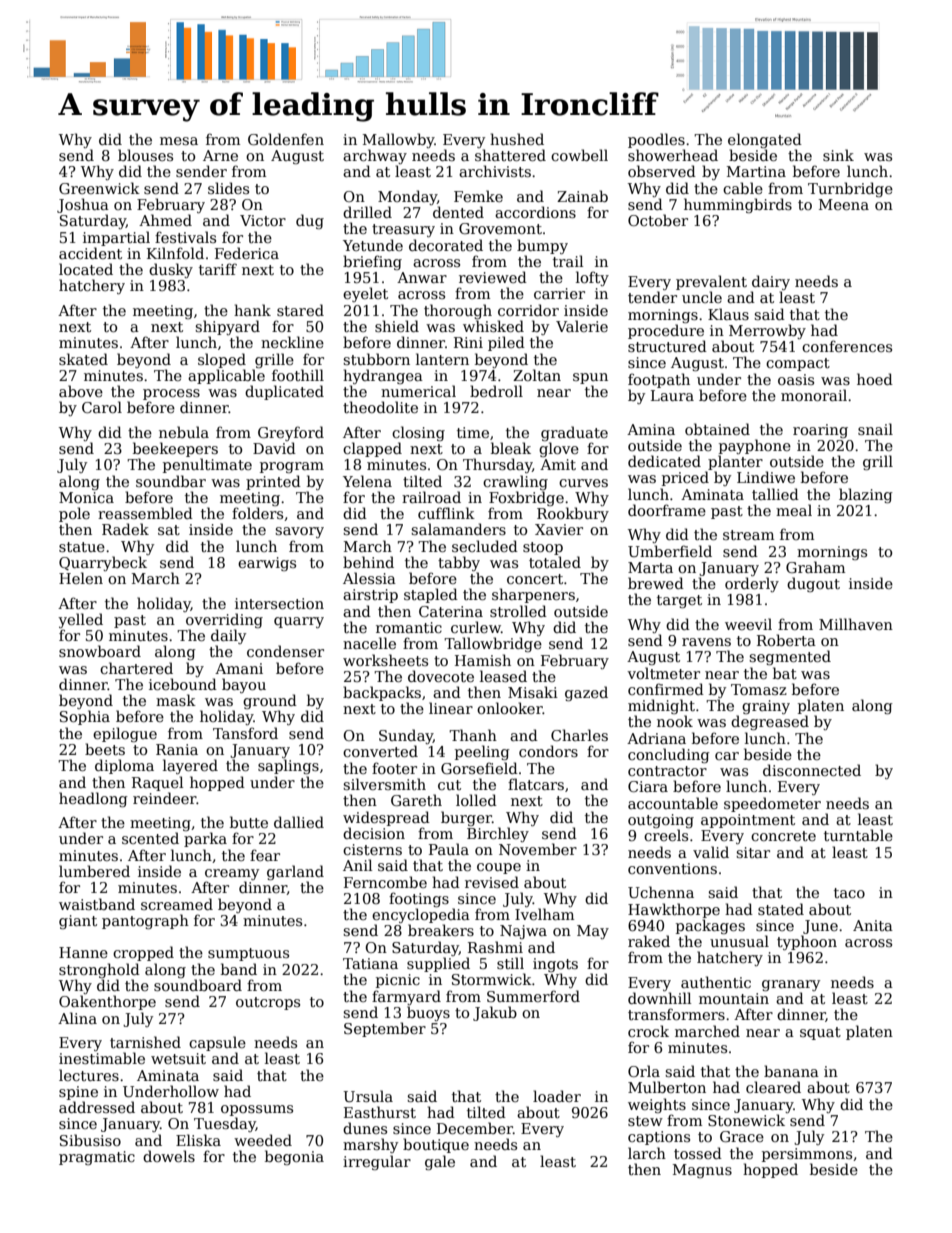 The height and width of the image is (1233, 952). Describe the element at coordinates (90, 253) in the image. I see `accident` at that location.
